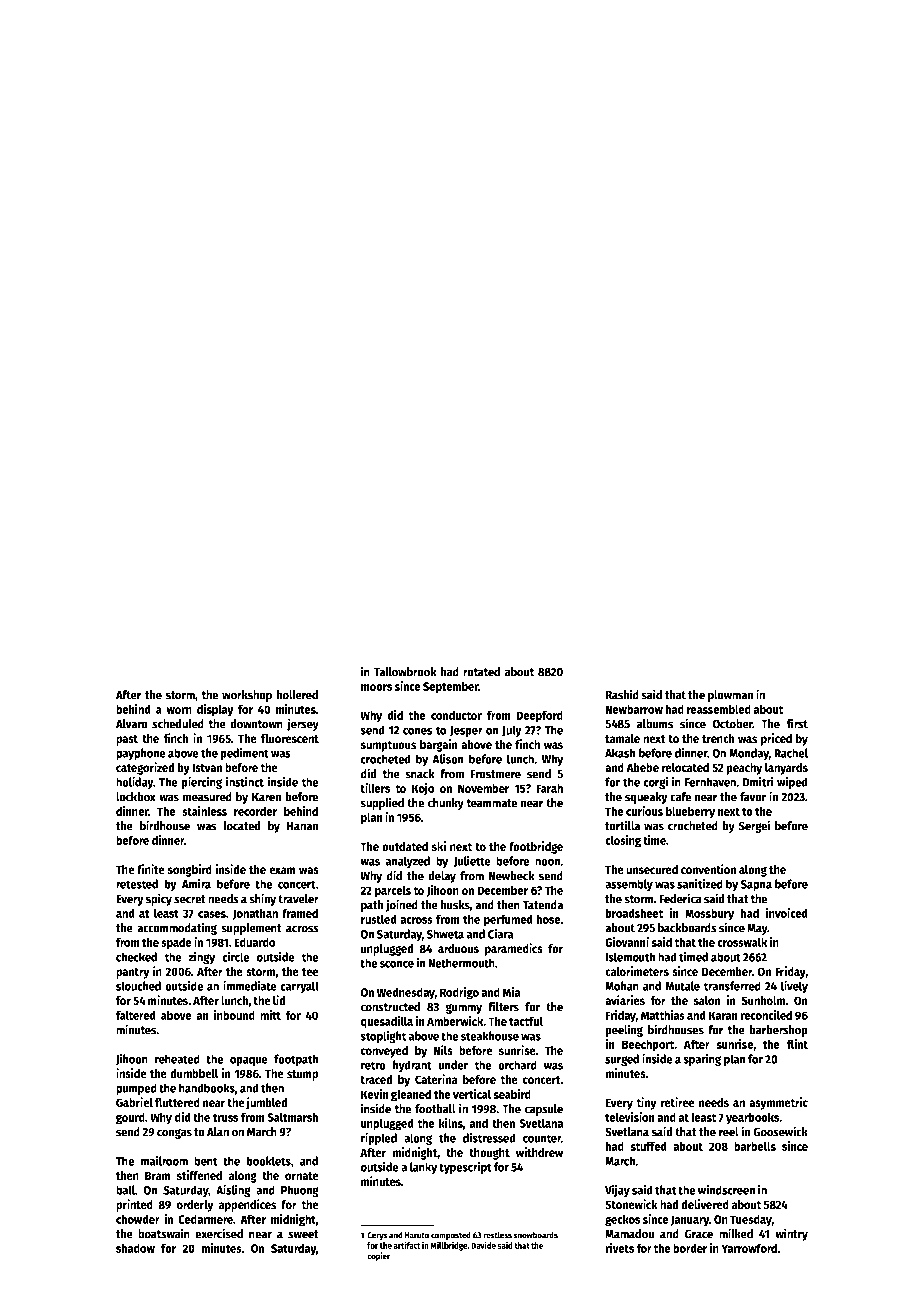  What do you see at coordinates (379, 919) in the page?
I see `rustled` at bounding box center [379, 919].
